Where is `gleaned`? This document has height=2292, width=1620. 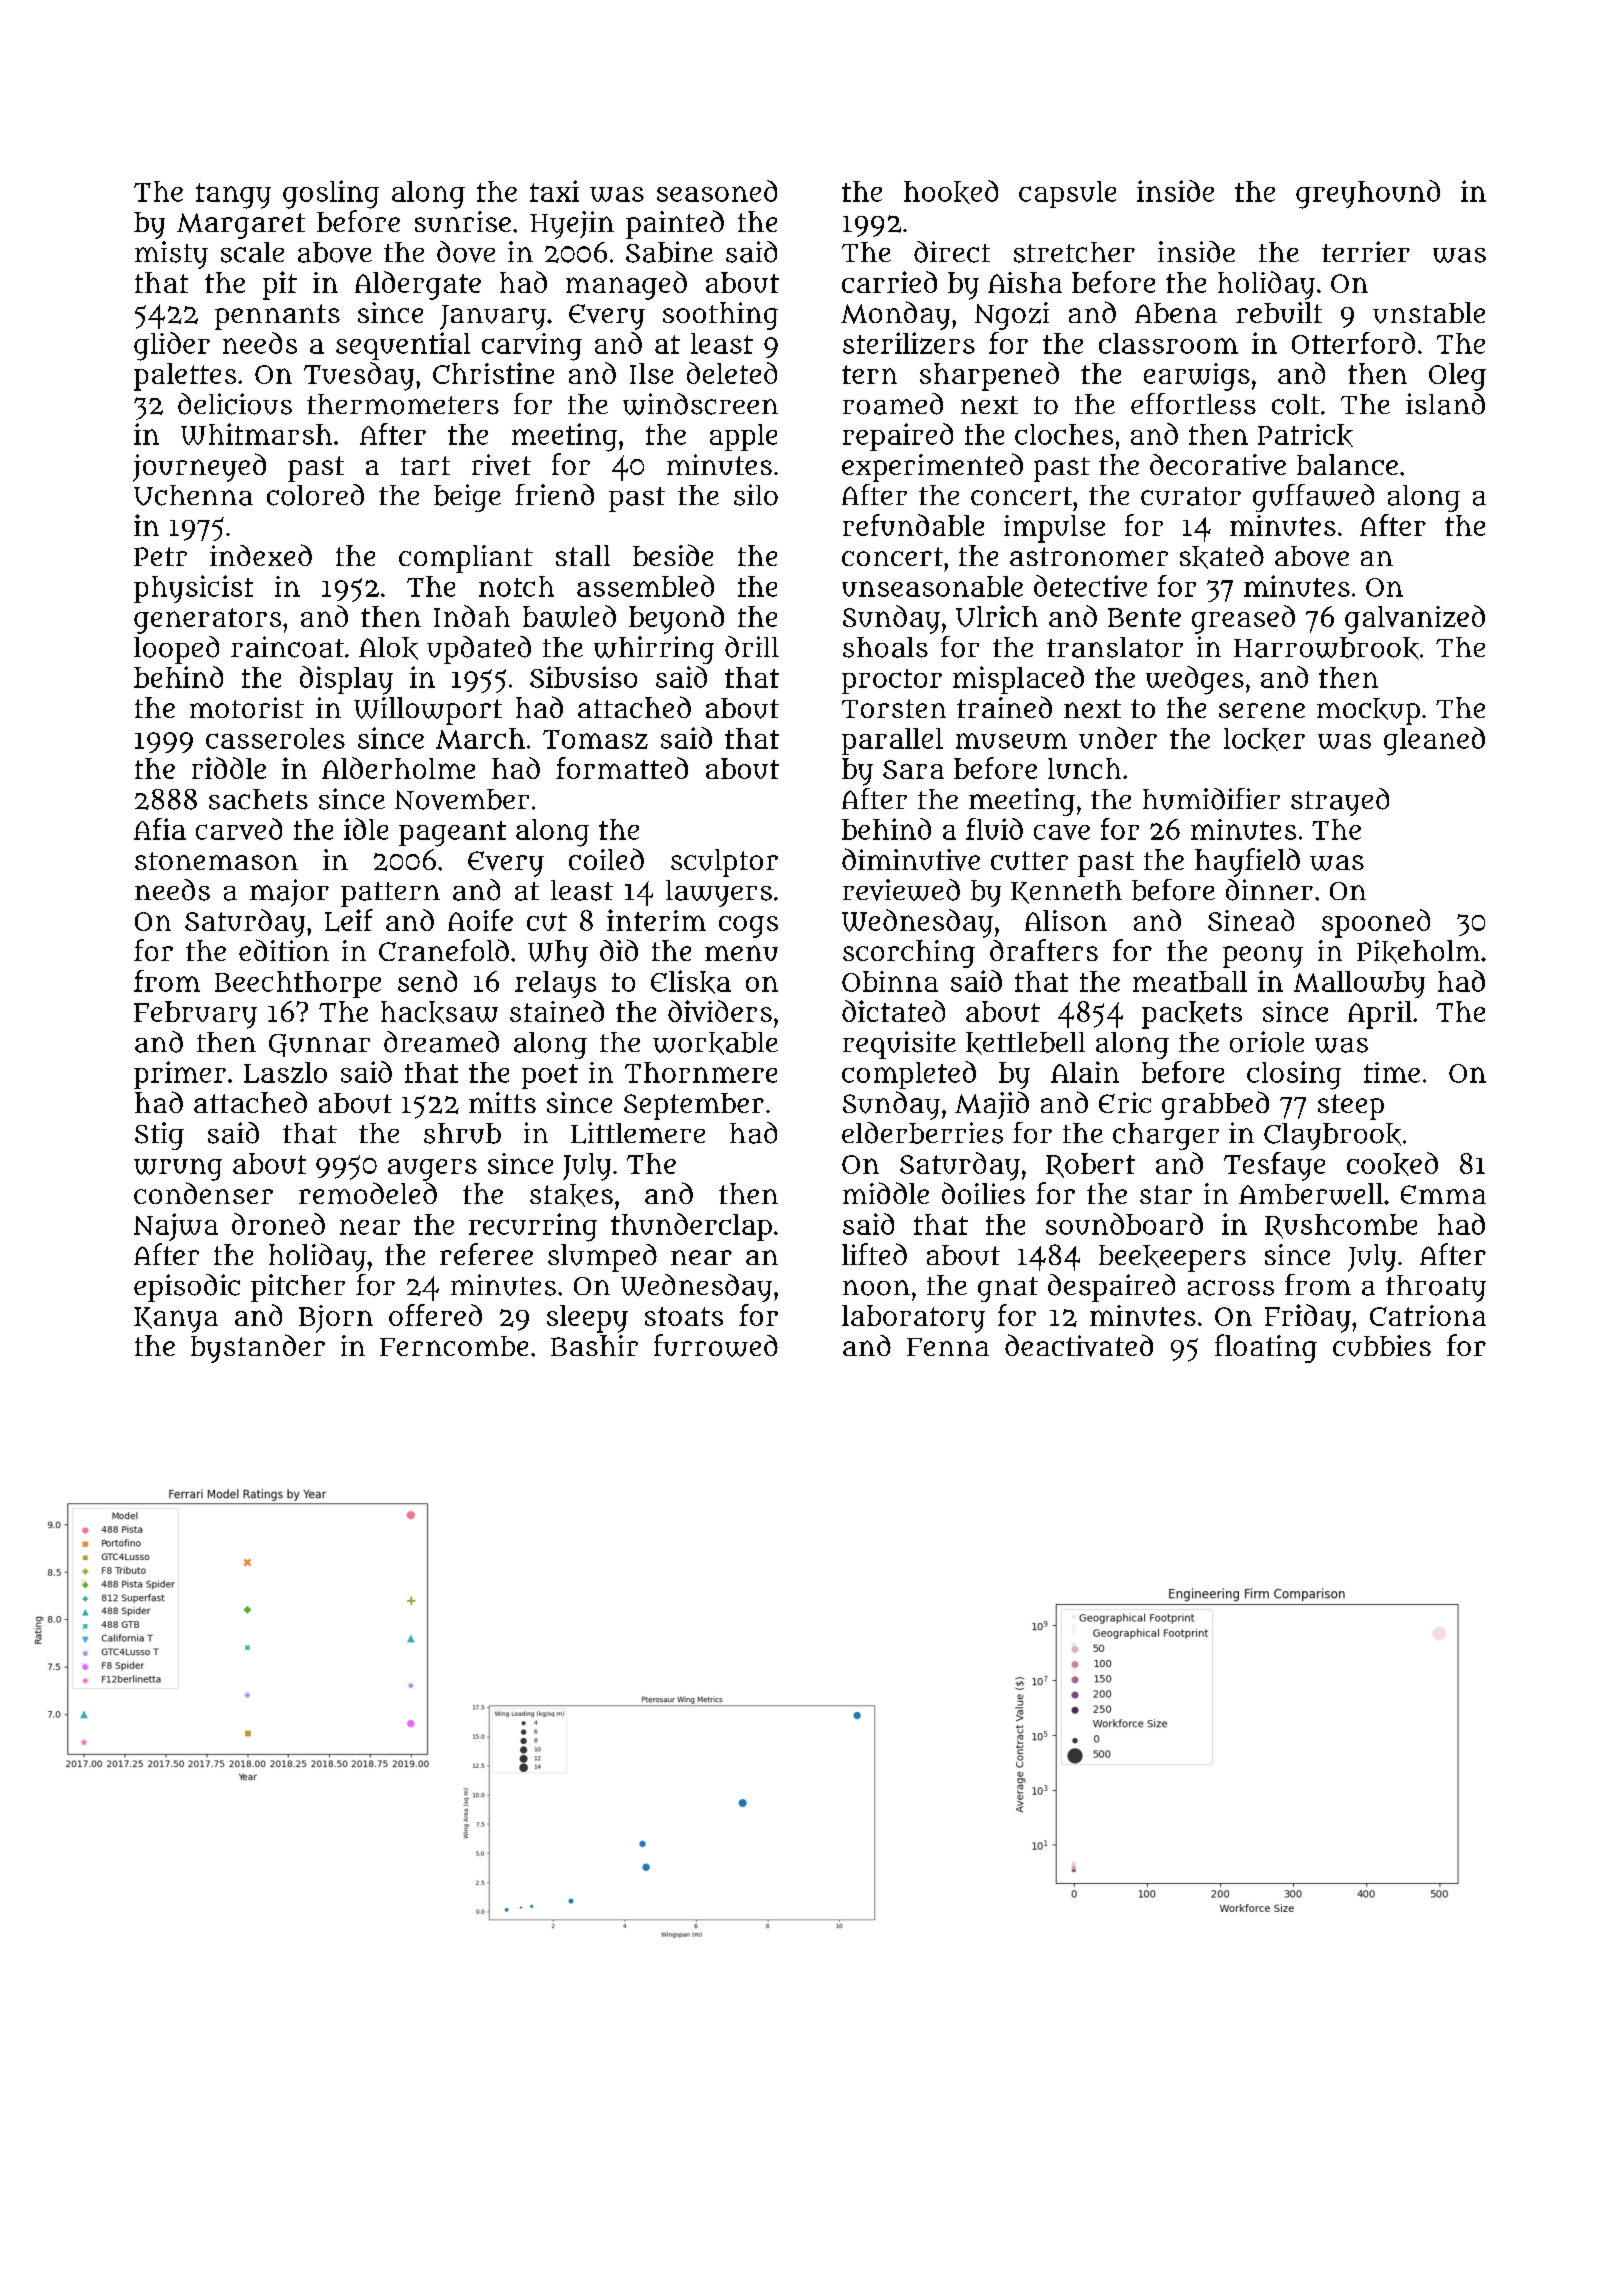 gleaned is located at coordinates (1434, 741).
